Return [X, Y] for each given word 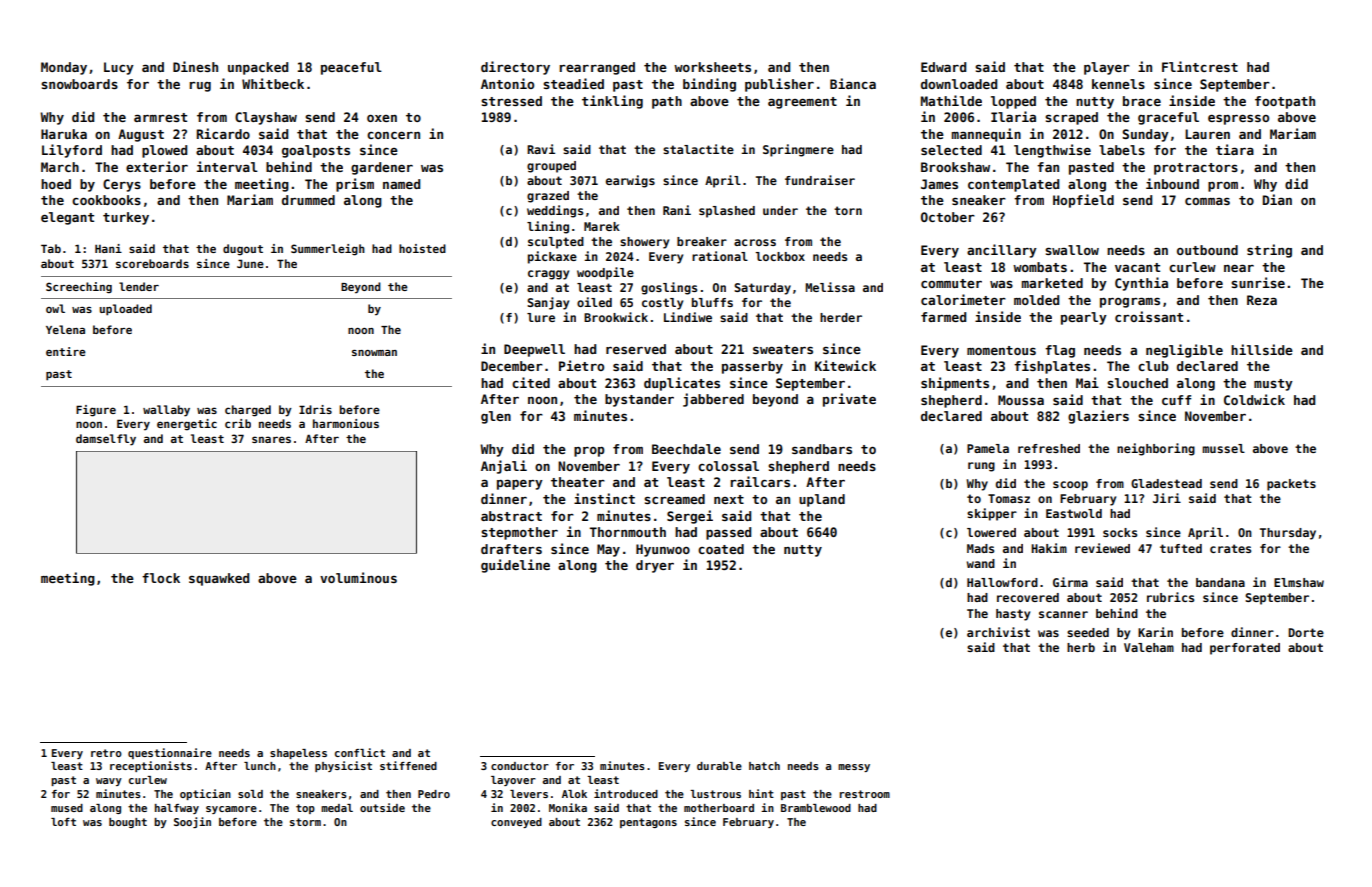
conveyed [516, 823]
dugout [243, 250]
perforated [1245, 649]
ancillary [1002, 251]
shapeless [298, 754]
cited [531, 382]
